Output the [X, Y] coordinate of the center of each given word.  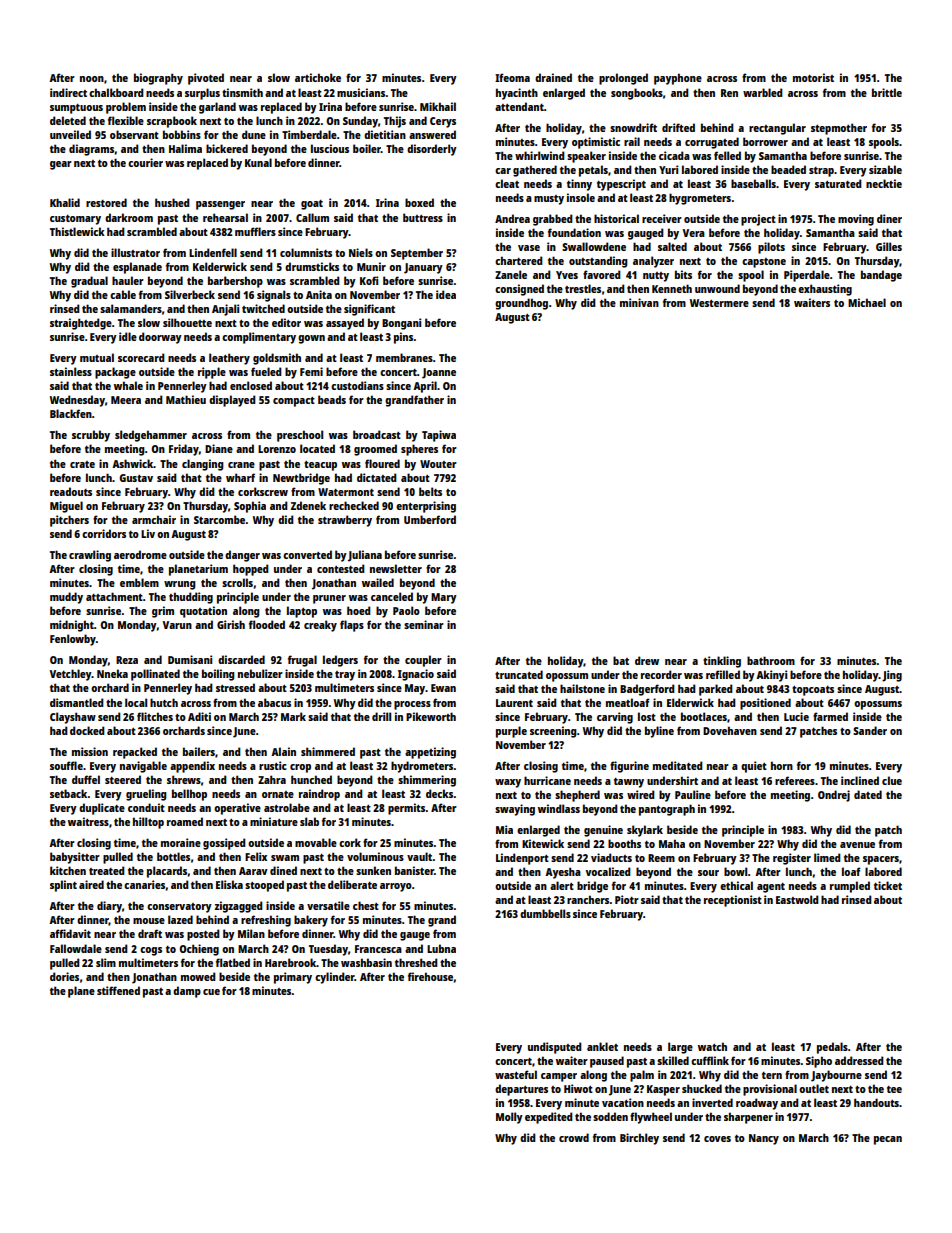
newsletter [396, 568]
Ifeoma [512, 77]
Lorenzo [277, 449]
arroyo [396, 887]
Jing [892, 676]
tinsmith [242, 92]
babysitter [75, 858]
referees [795, 780]
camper [559, 1077]
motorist [813, 77]
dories [64, 976]
